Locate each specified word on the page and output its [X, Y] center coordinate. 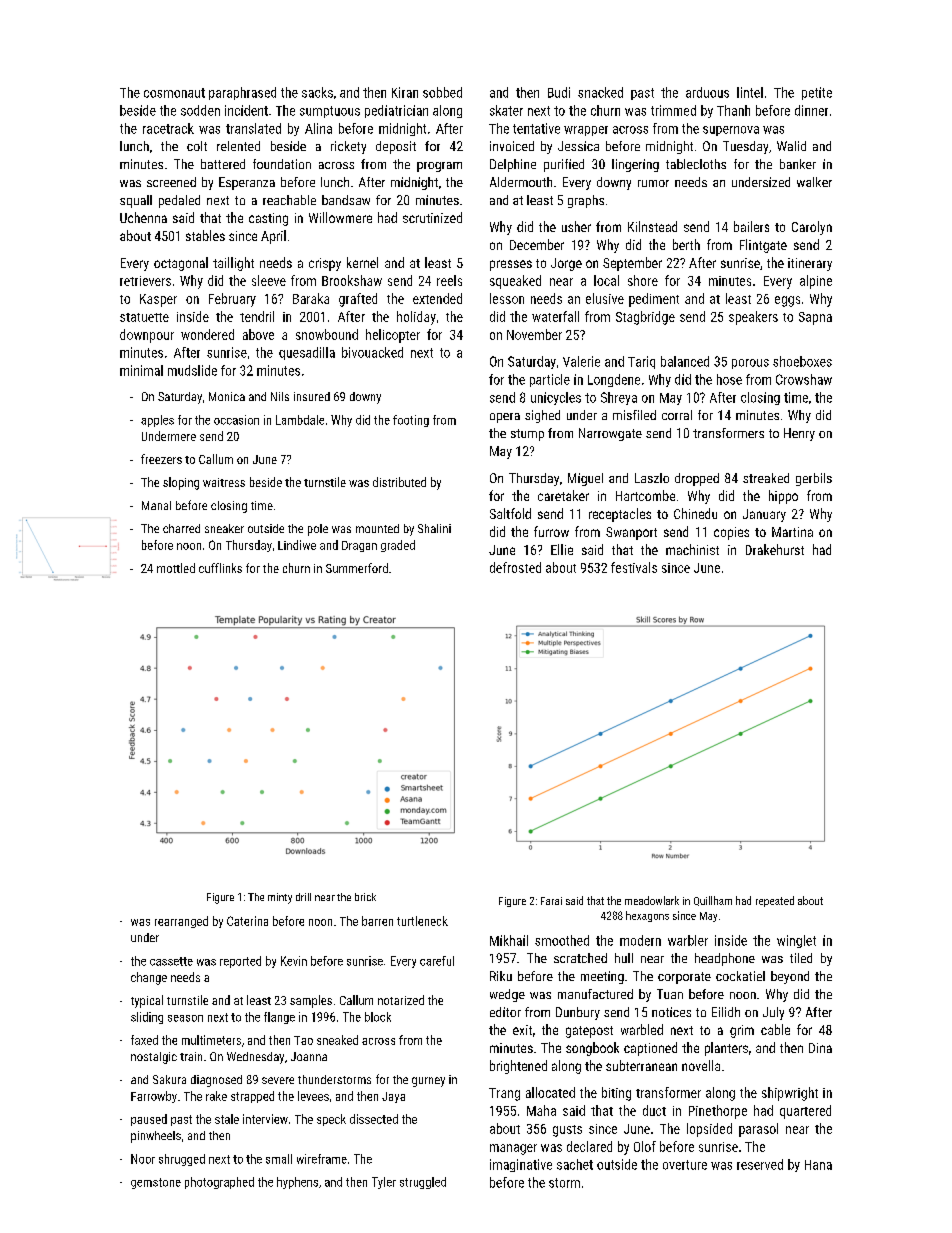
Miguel [585, 479]
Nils [280, 396]
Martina [792, 532]
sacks [317, 92]
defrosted [515, 567]
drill [303, 897]
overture [685, 1165]
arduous [707, 92]
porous [750, 364]
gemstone [156, 1183]
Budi [559, 92]
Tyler [384, 1183]
